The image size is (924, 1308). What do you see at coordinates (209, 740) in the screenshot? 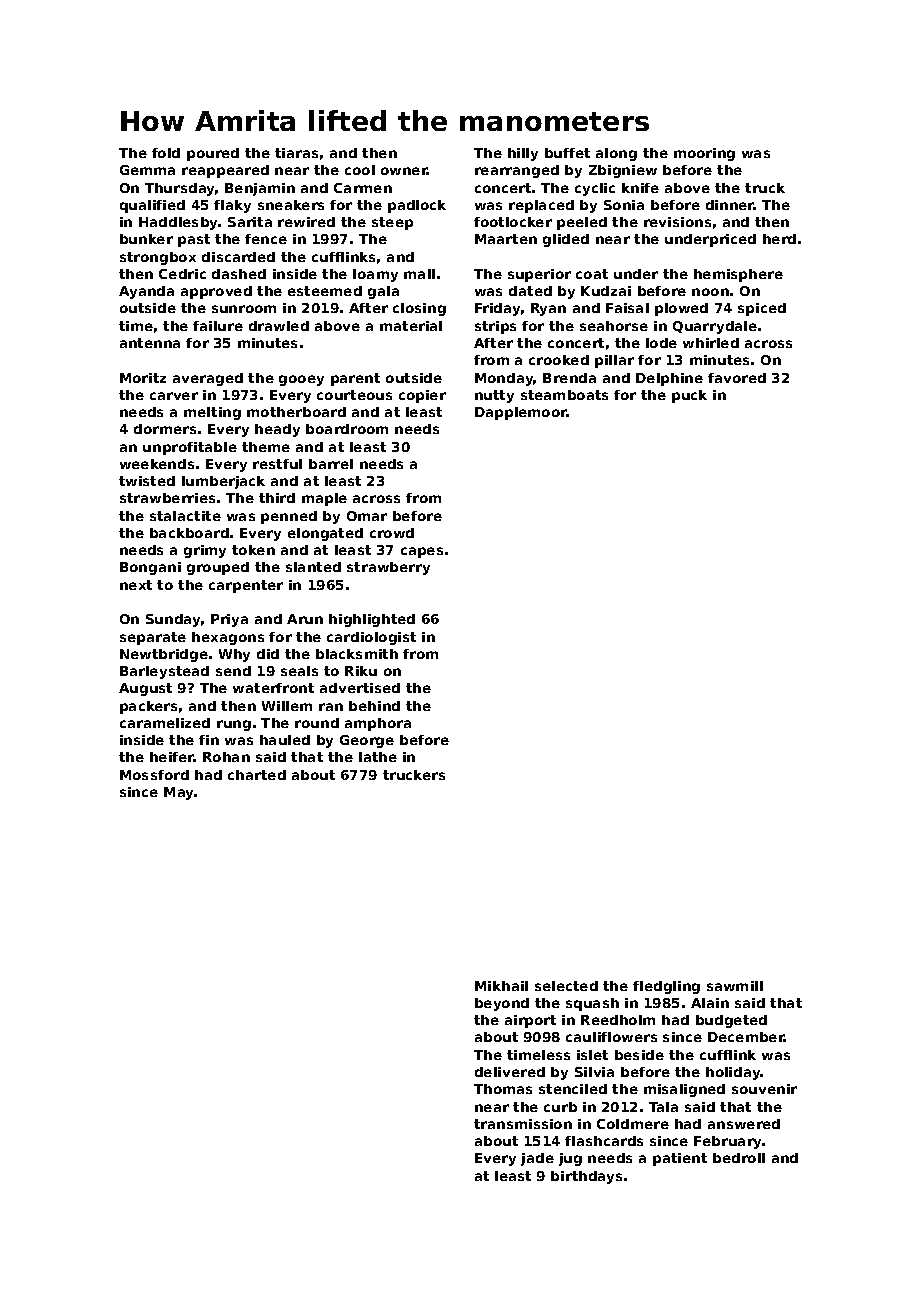
I see `fin` at bounding box center [209, 740].
